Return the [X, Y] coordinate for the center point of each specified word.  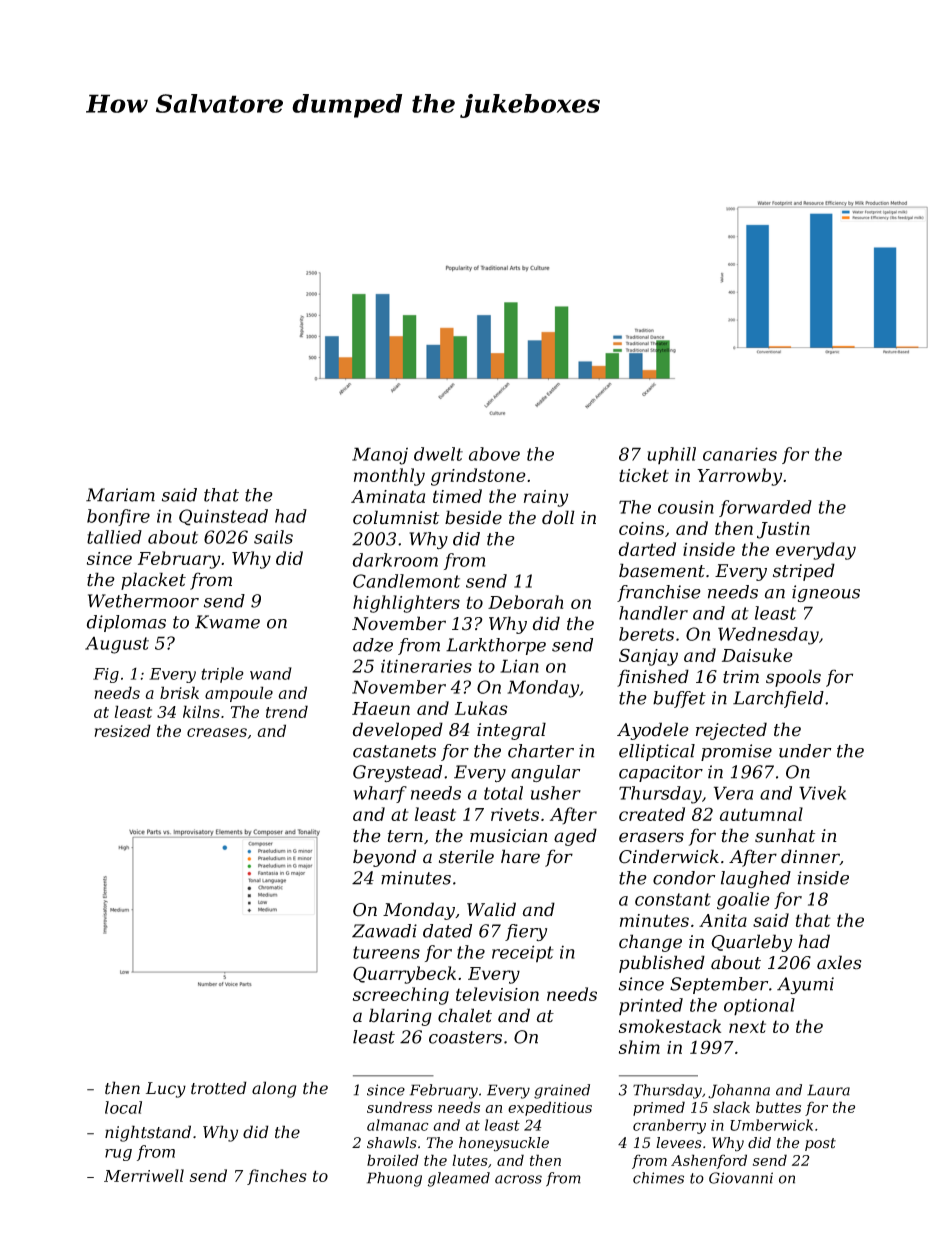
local [123, 1107]
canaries [740, 454]
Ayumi [805, 985]
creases [217, 732]
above [494, 454]
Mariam [120, 495]
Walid [491, 909]
